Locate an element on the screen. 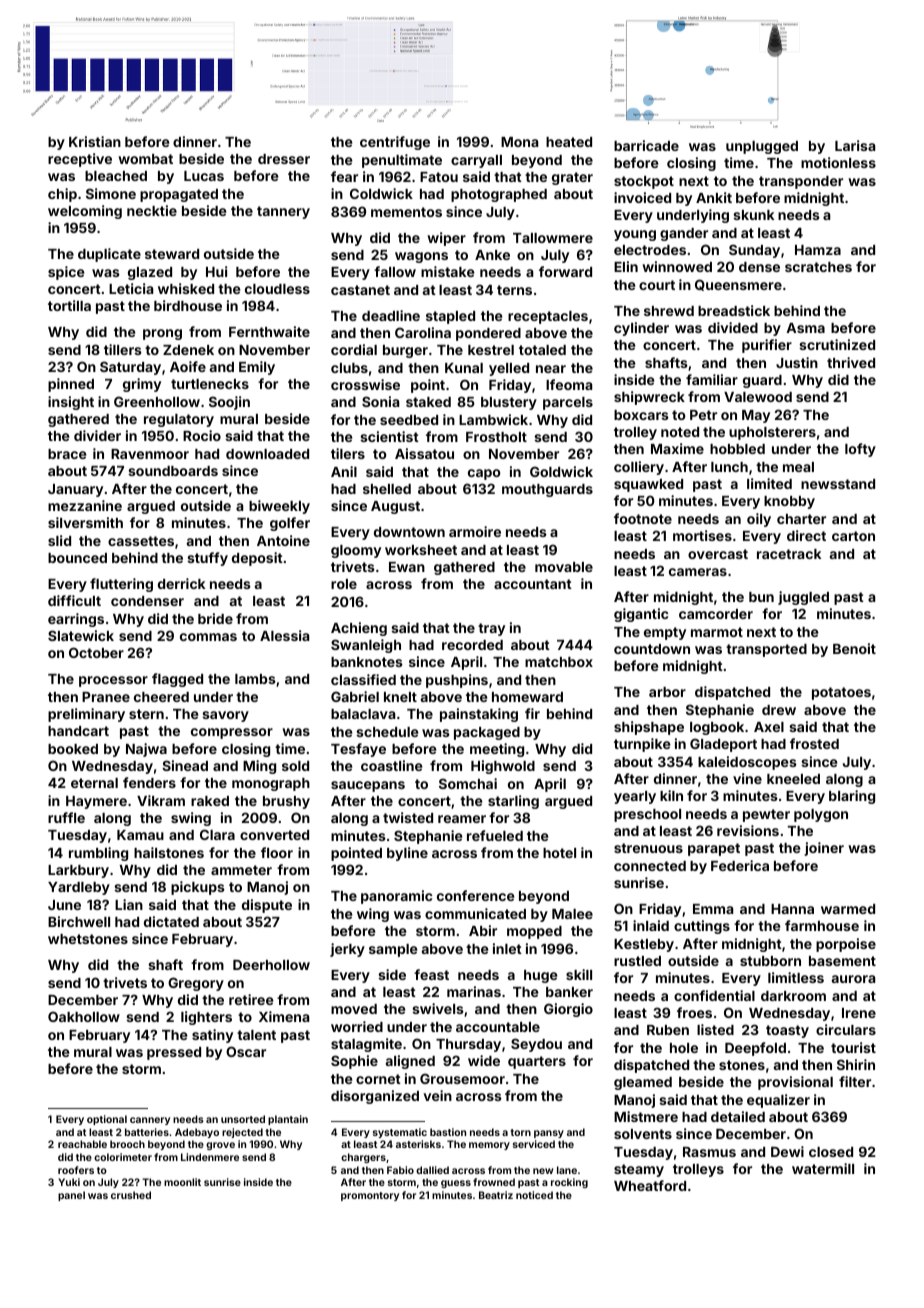 The image size is (924, 1308). turtlenecks is located at coordinates (210, 384).
